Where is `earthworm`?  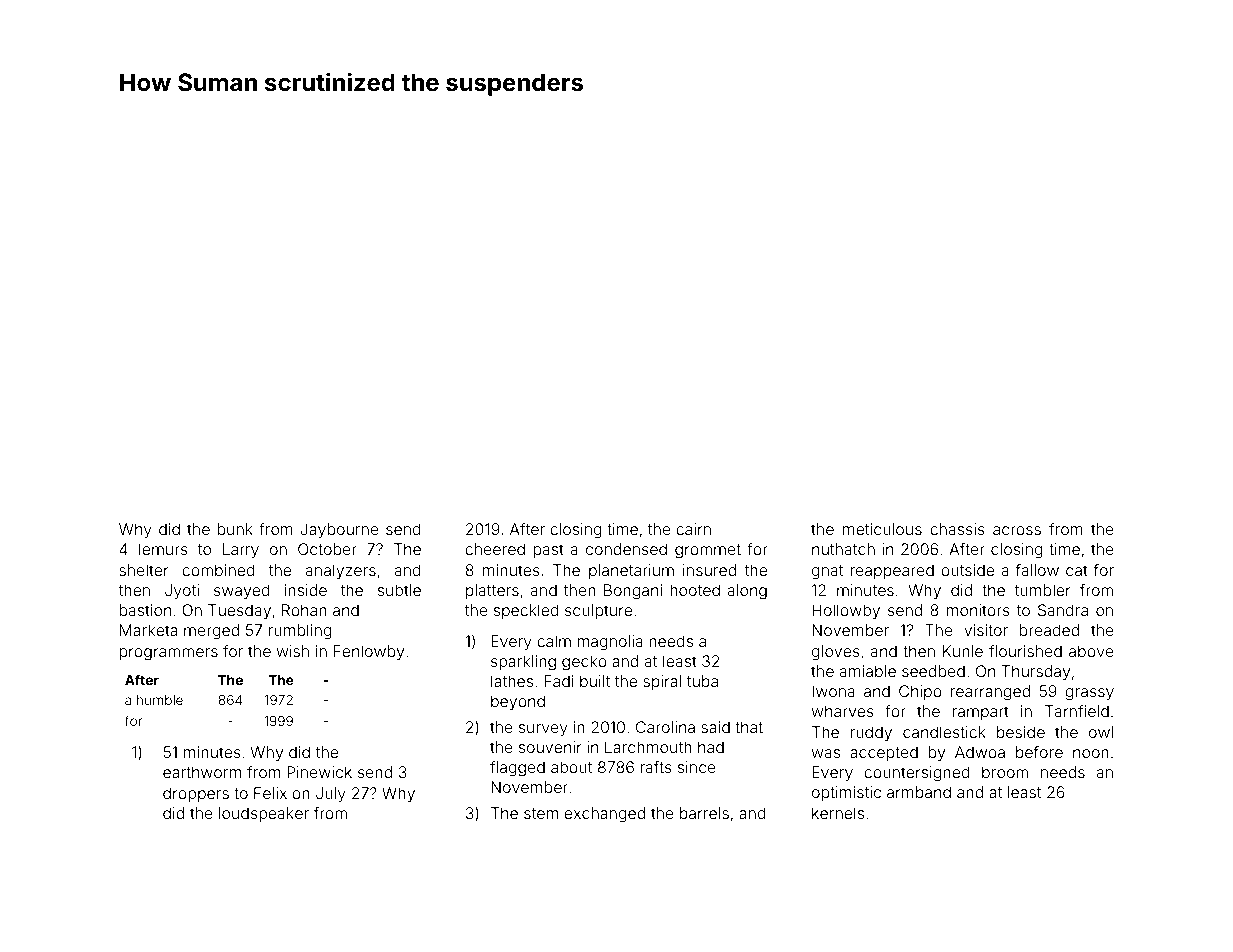
earthworm is located at coordinates (202, 772).
